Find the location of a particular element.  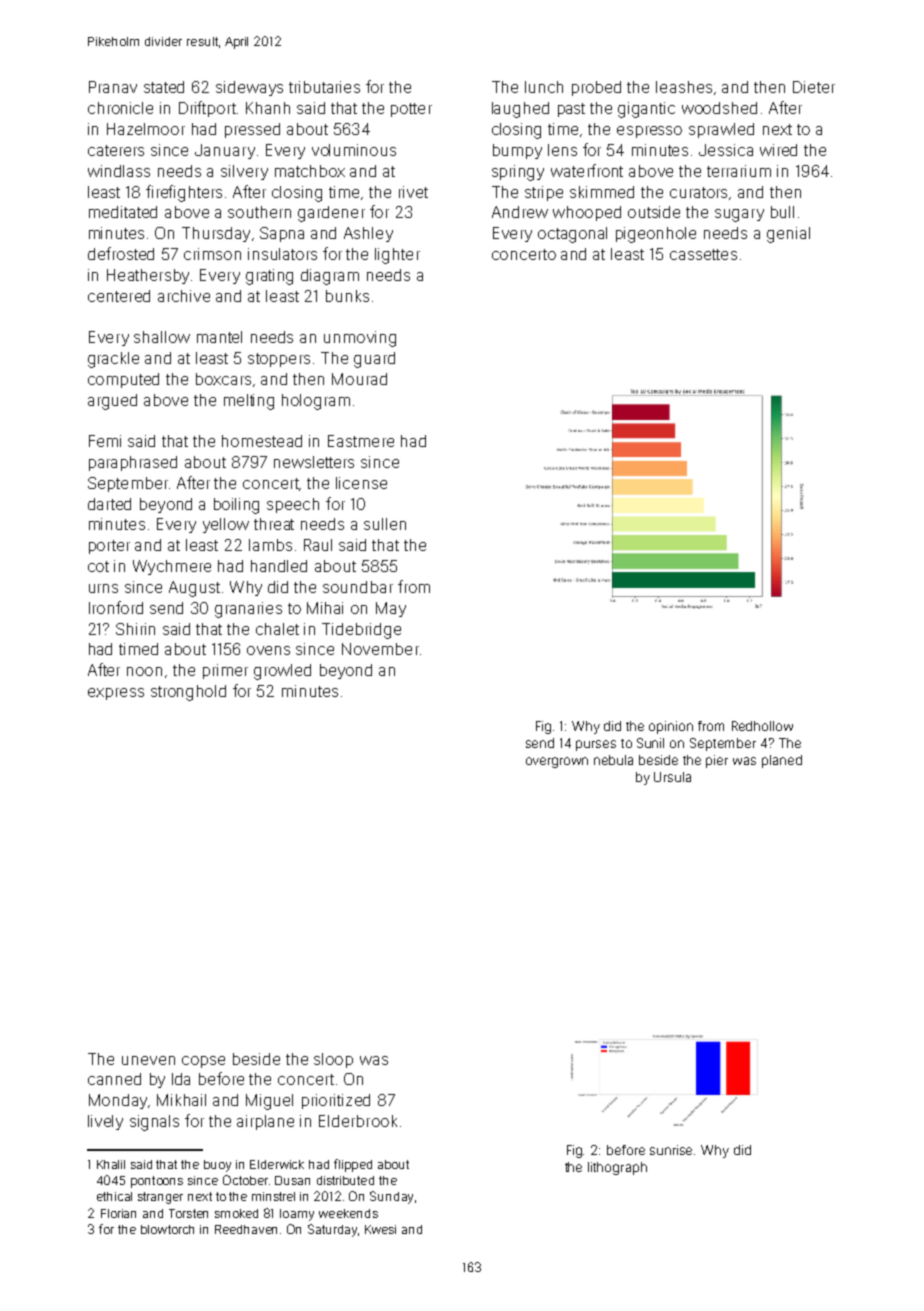

Shirin is located at coordinates (135, 629).
